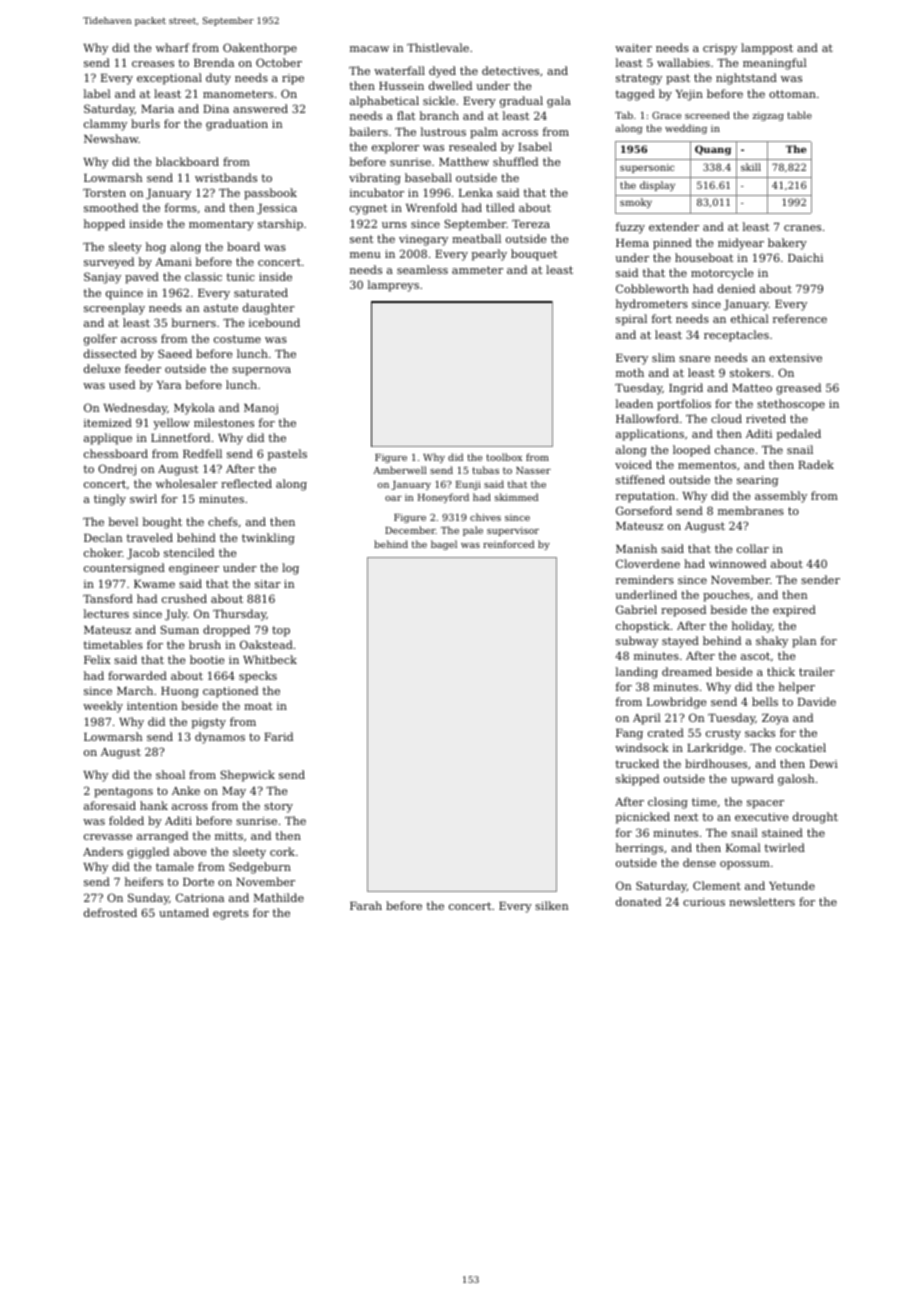  I want to click on cranes, so click(802, 228).
